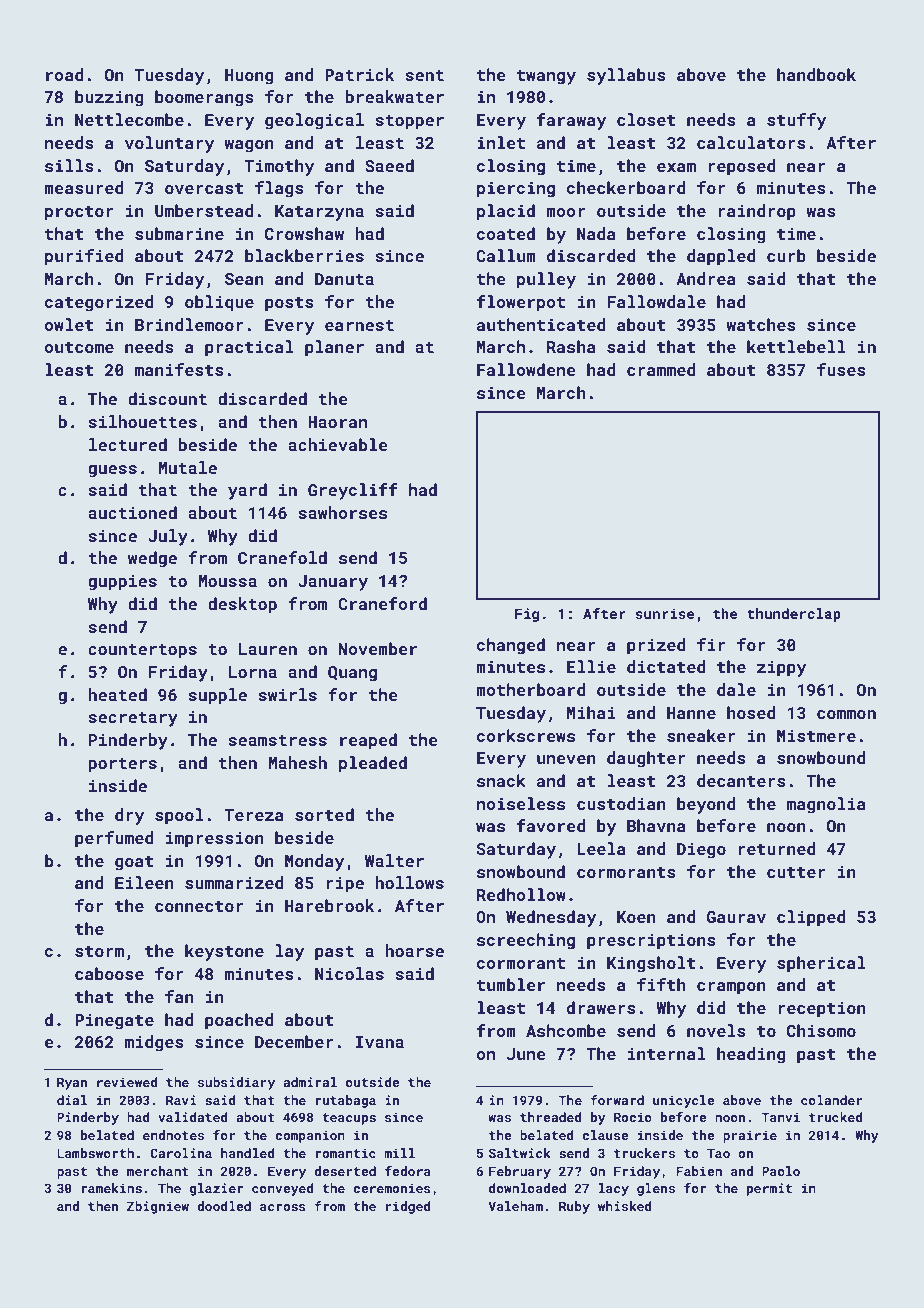 The height and width of the screenshot is (1308, 924). What do you see at coordinates (268, 649) in the screenshot?
I see `Lauren` at bounding box center [268, 649].
